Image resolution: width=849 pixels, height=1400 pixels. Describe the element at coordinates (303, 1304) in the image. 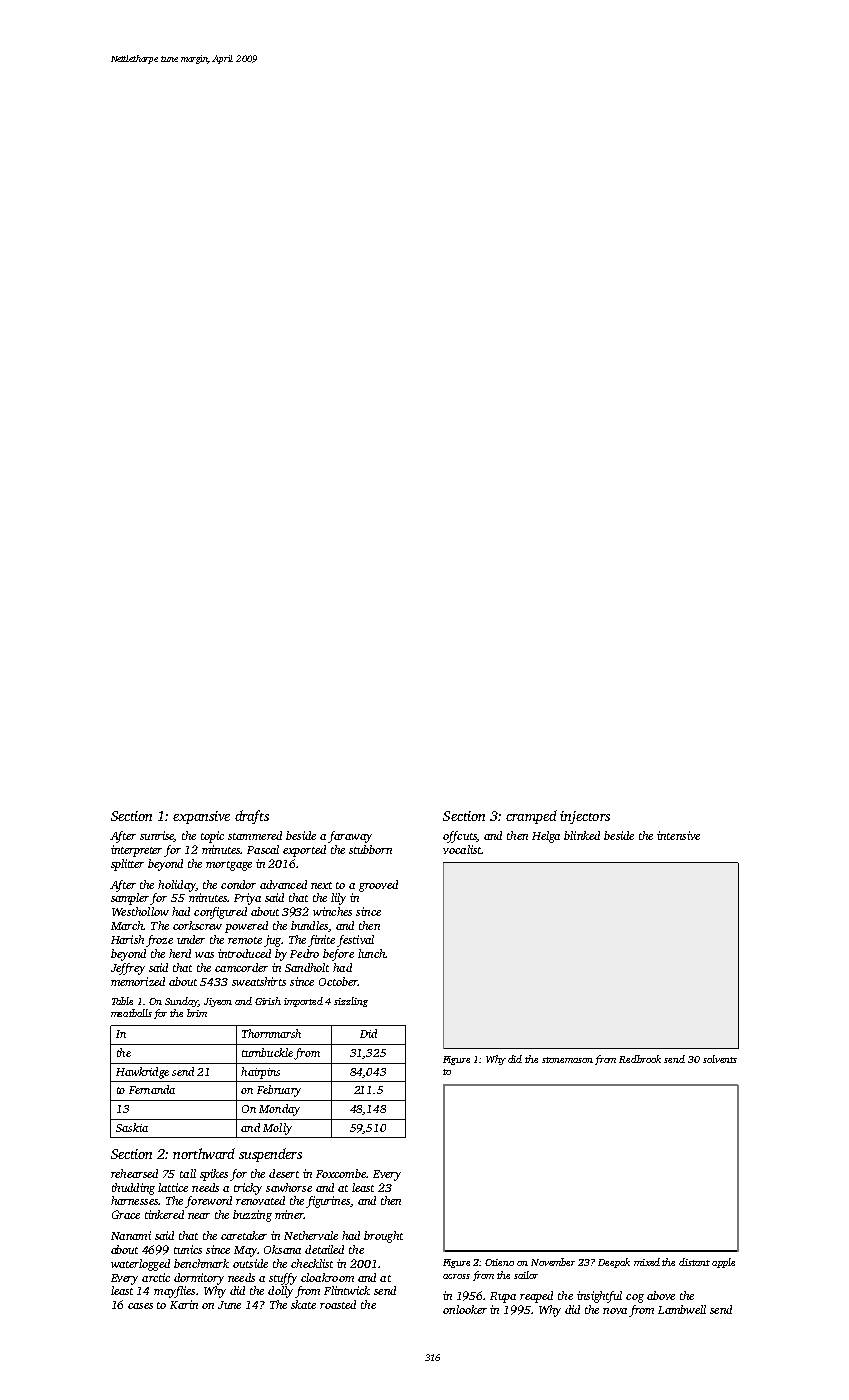

I see `skate` at that location.
